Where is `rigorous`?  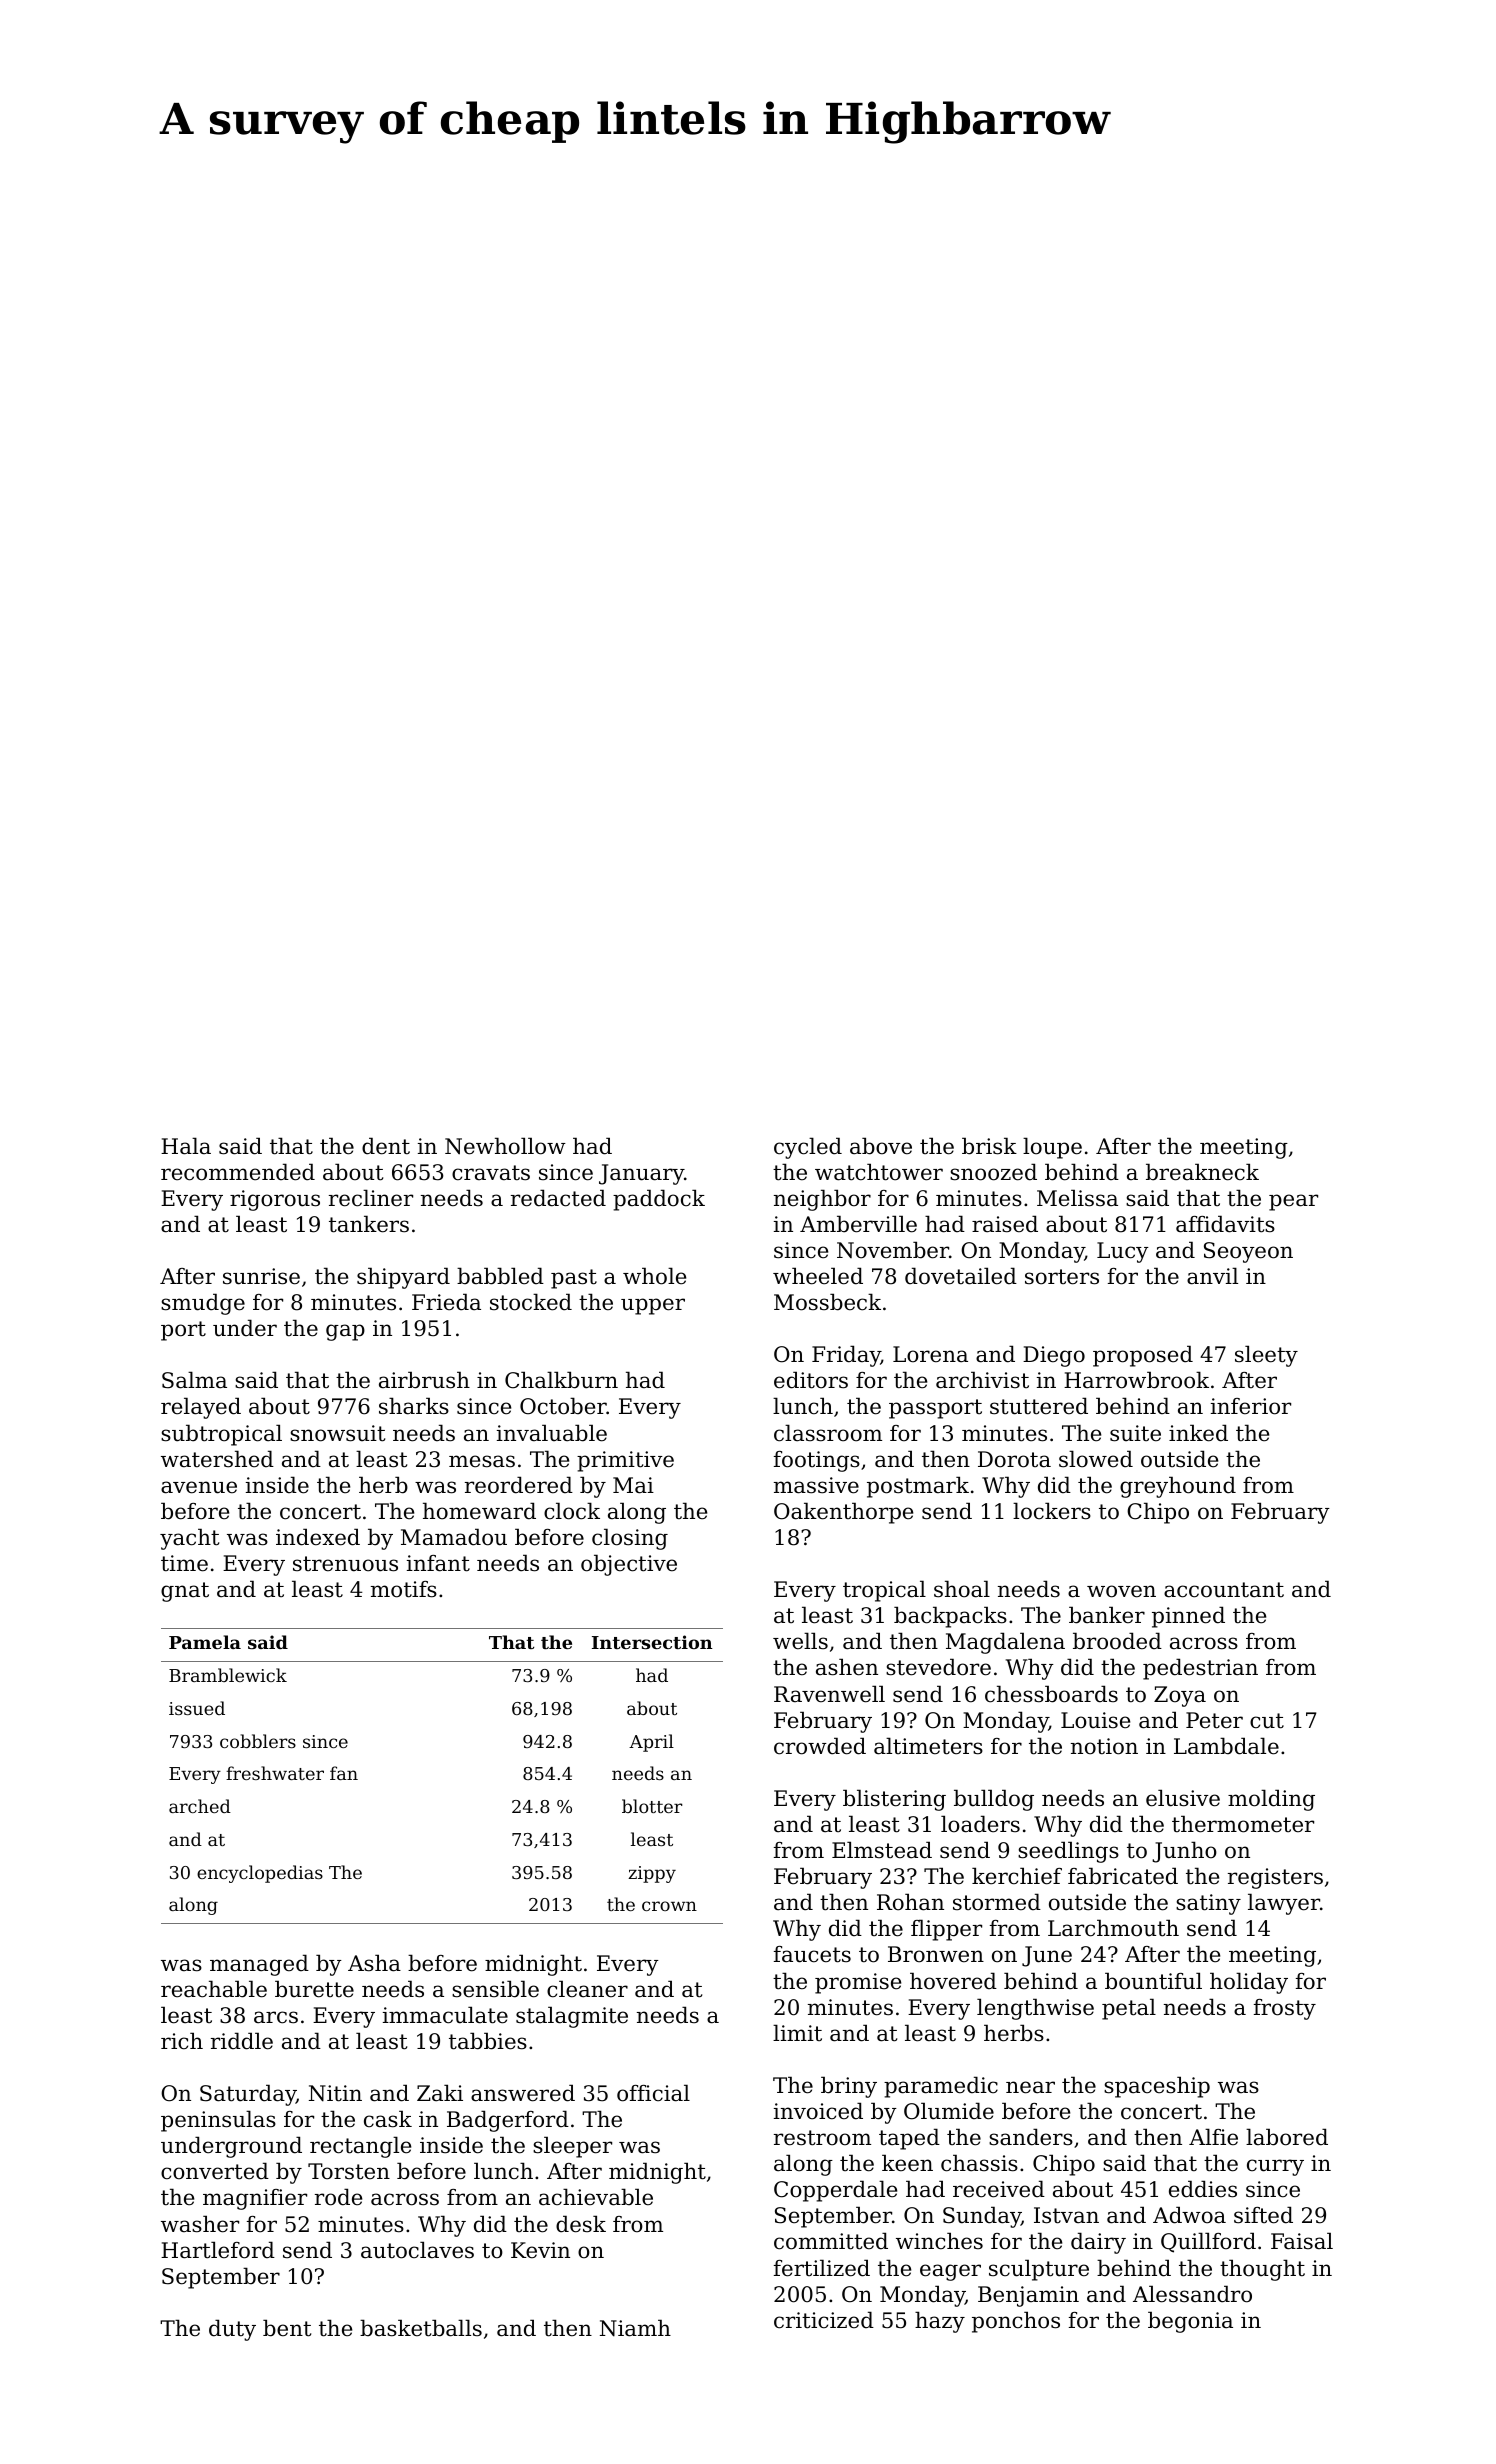 rigorous is located at coordinates (275, 1200).
